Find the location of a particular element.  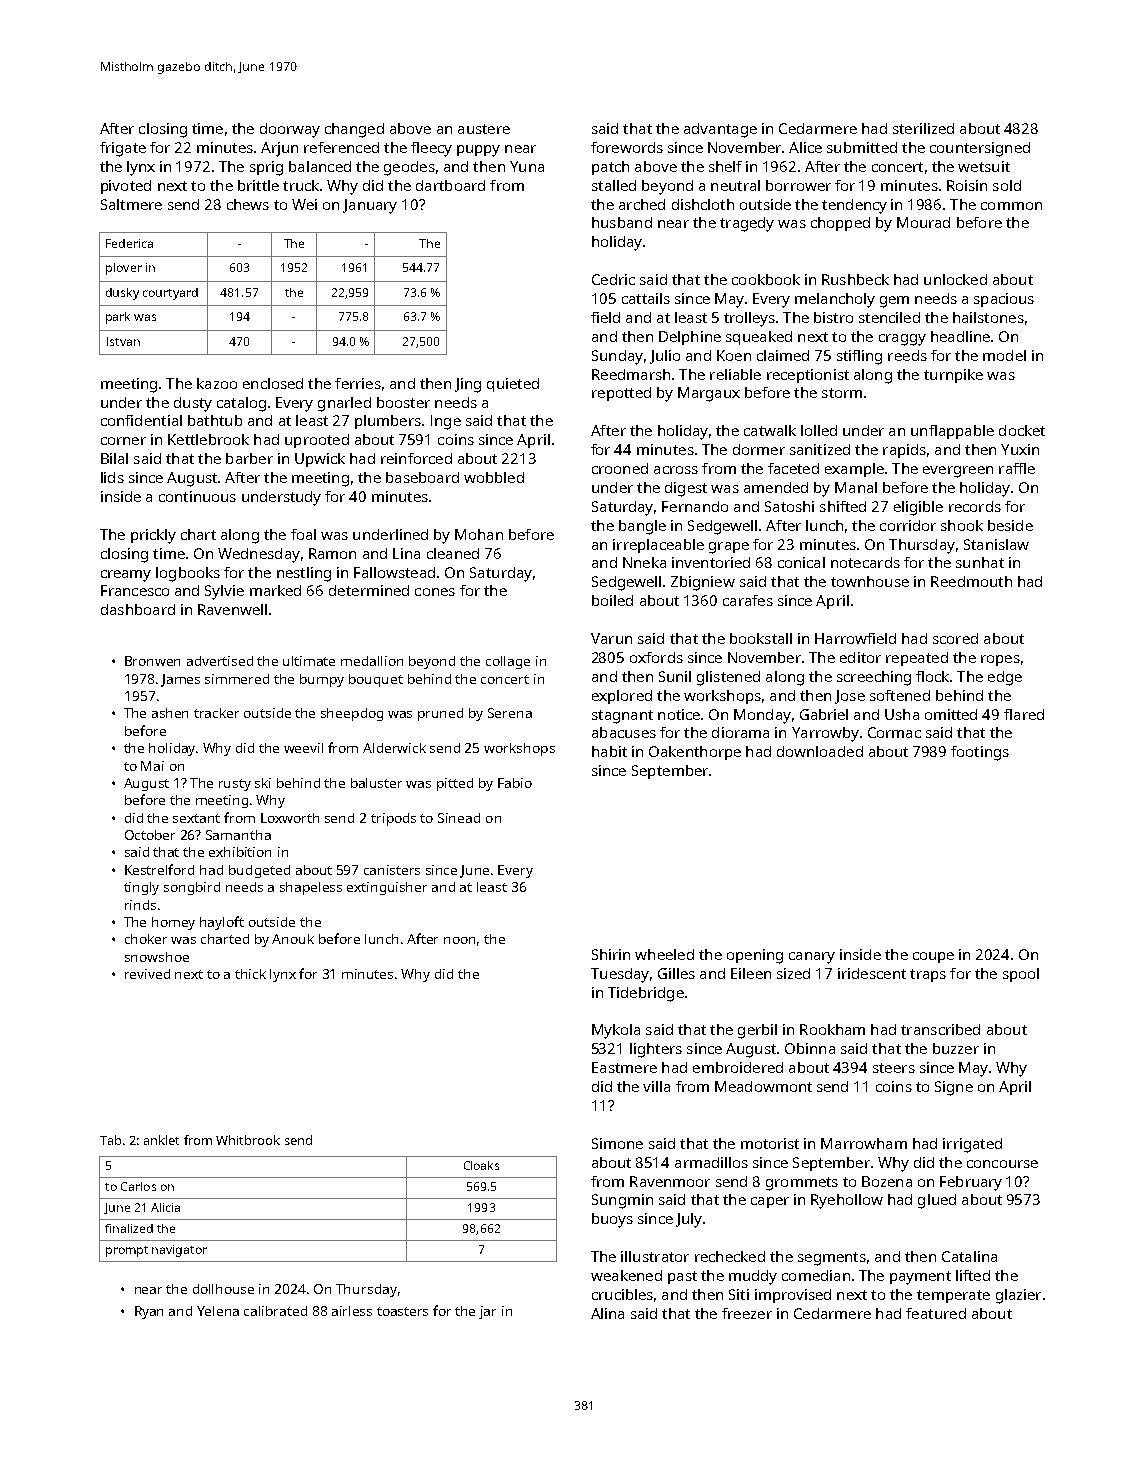

austere is located at coordinates (484, 129).
